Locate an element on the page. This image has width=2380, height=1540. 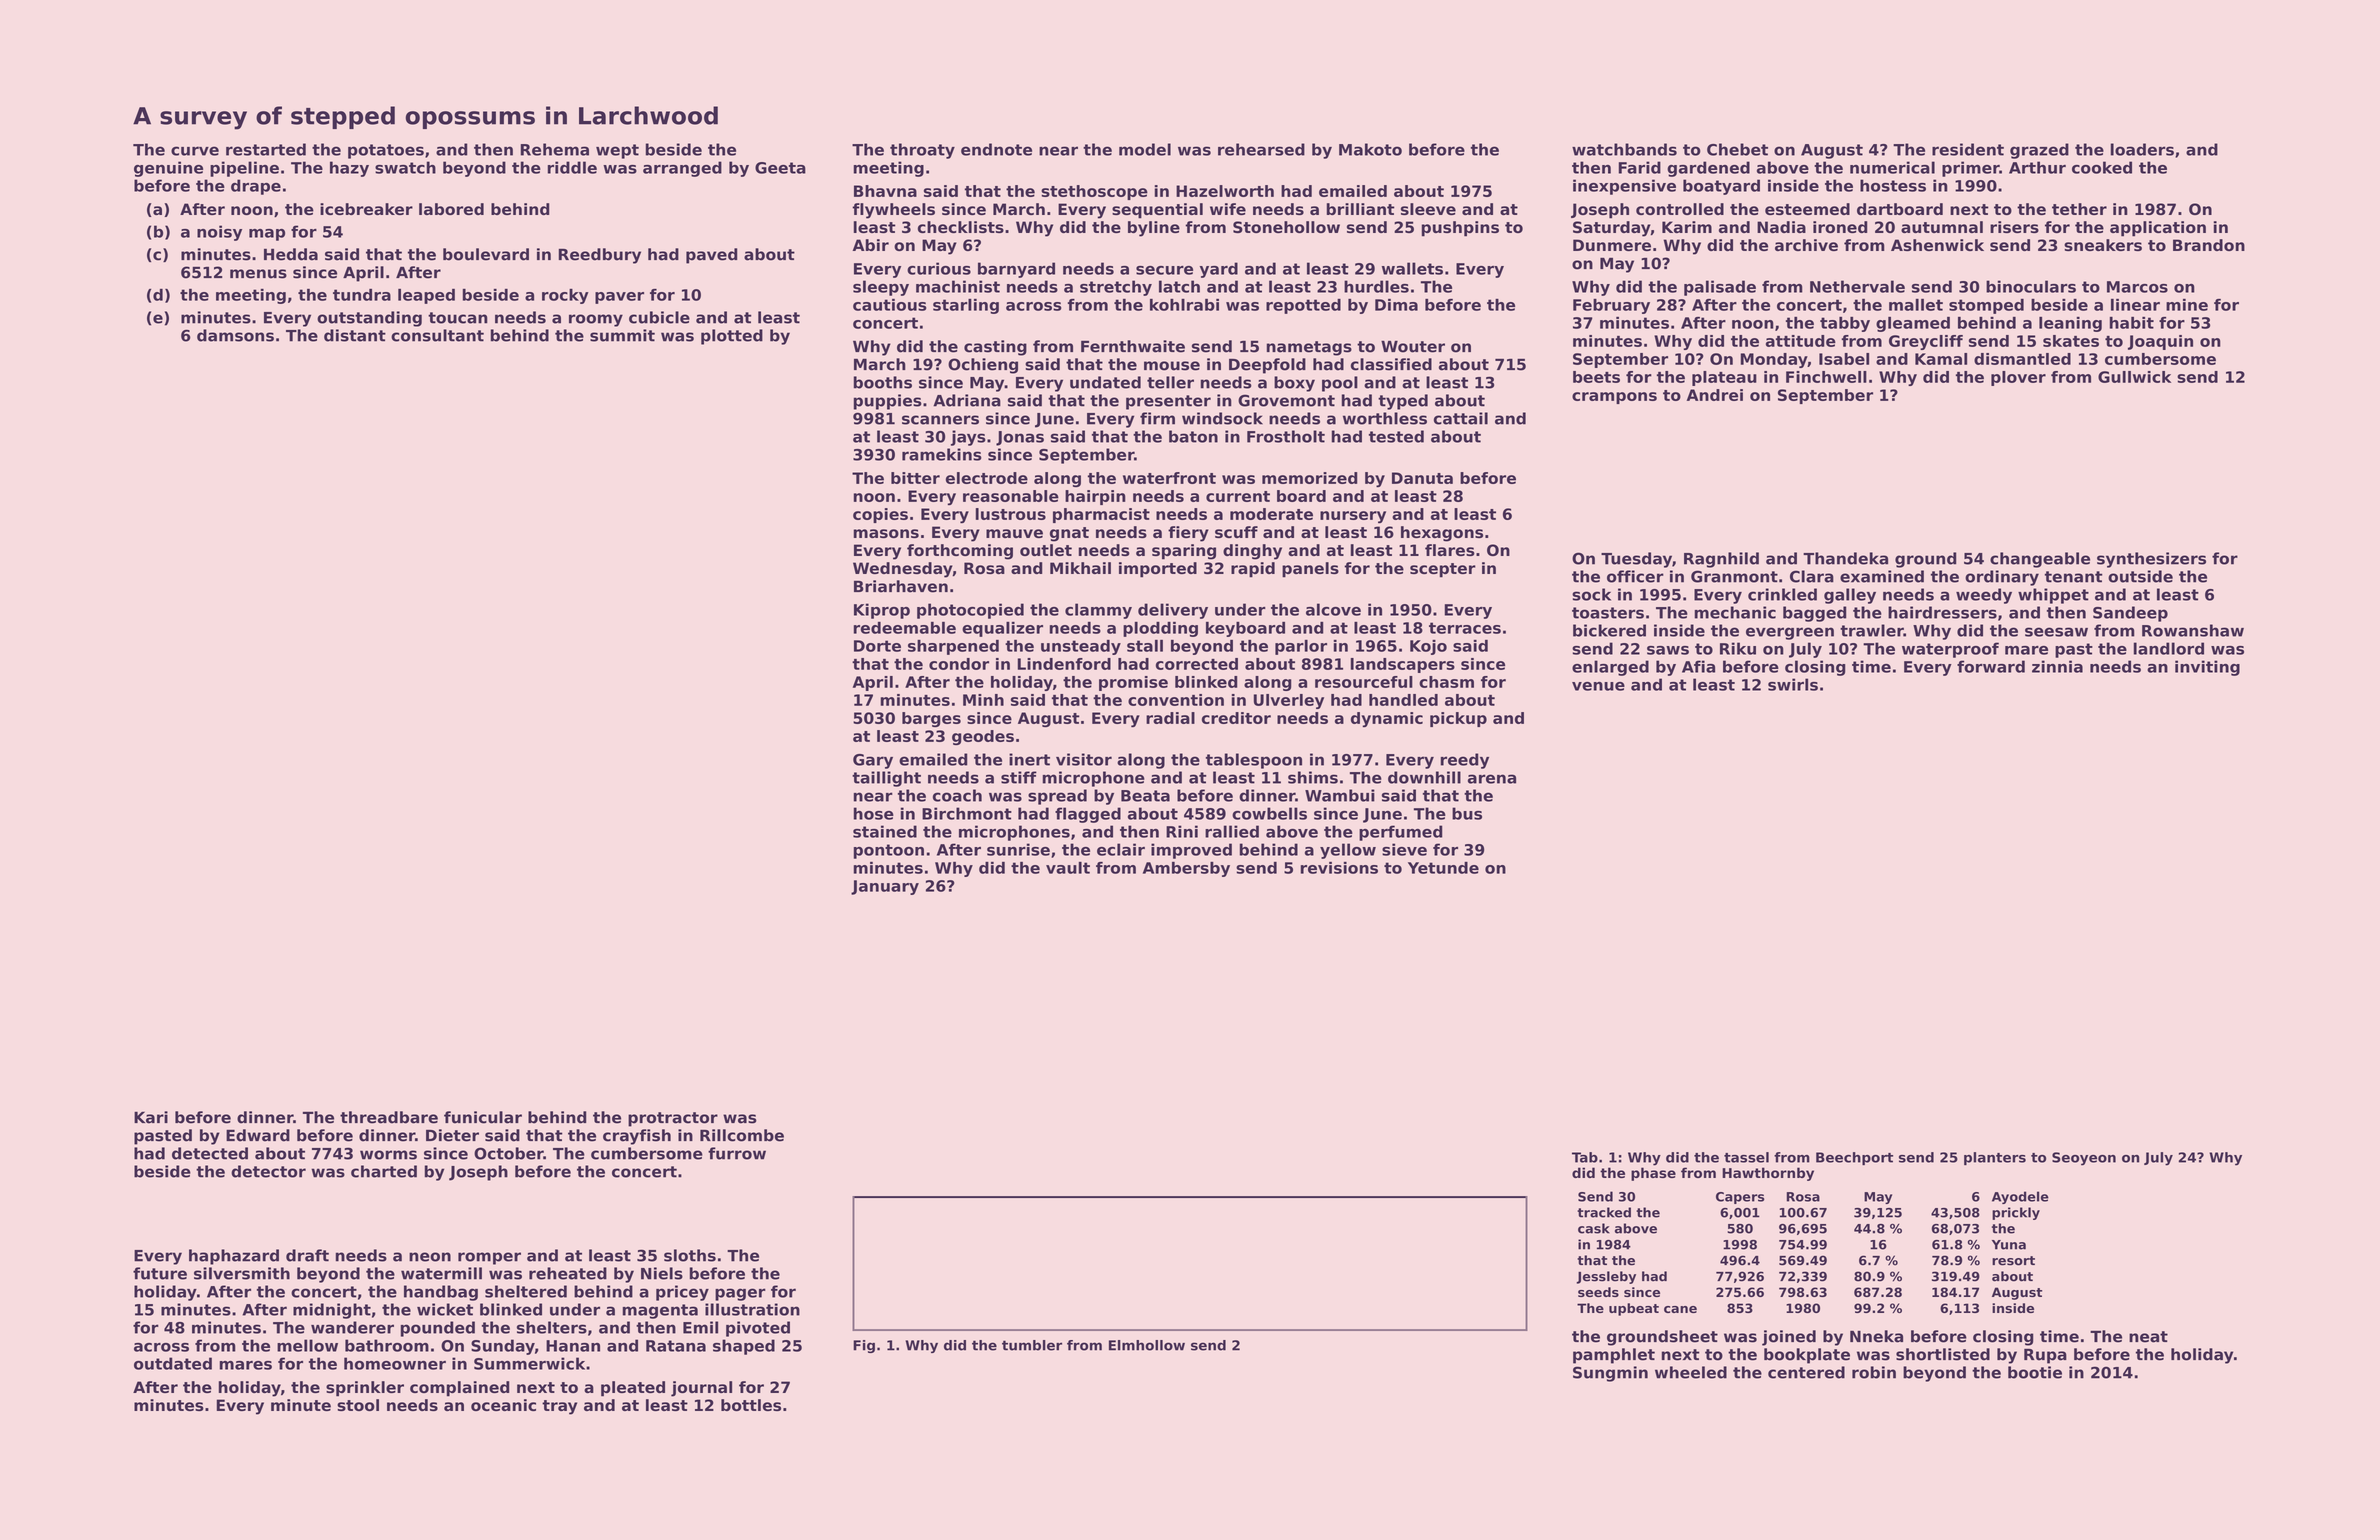
repotted is located at coordinates (1303, 306).
